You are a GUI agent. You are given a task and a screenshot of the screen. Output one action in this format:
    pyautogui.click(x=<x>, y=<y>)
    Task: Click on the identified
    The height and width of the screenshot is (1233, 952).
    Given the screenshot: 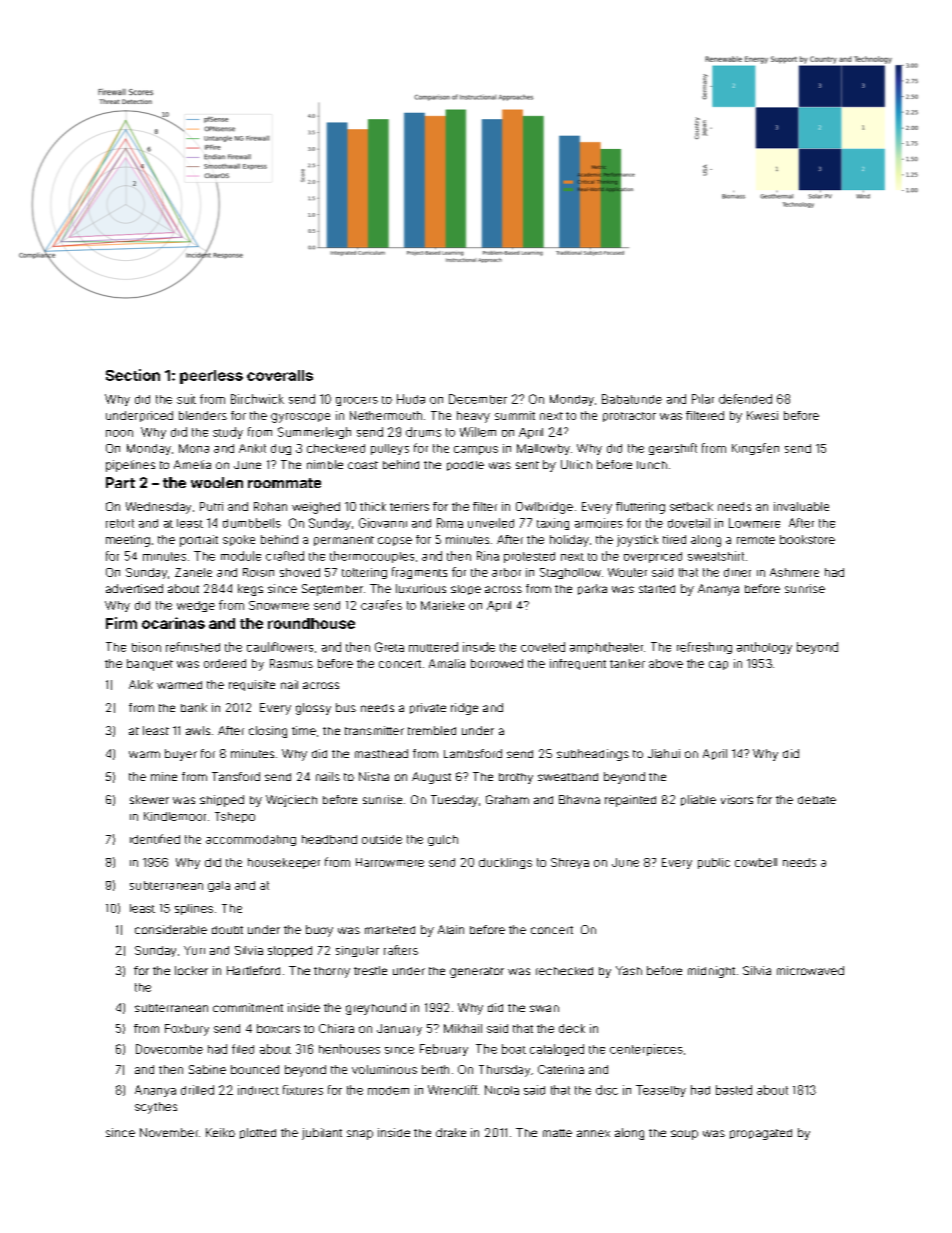 What is the action you would take?
    pyautogui.click(x=155, y=839)
